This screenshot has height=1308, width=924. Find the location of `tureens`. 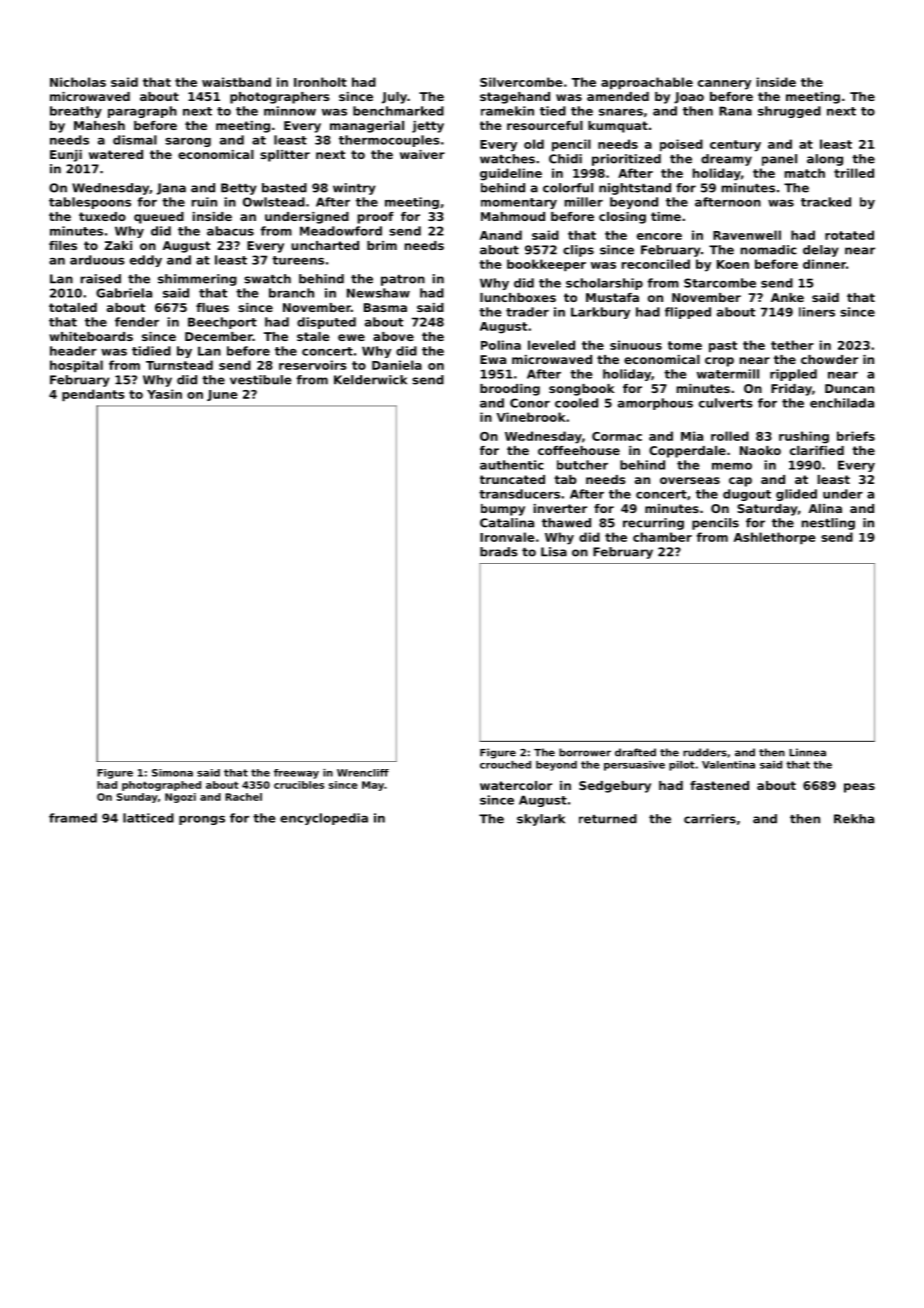

tureens is located at coordinates (298, 260).
